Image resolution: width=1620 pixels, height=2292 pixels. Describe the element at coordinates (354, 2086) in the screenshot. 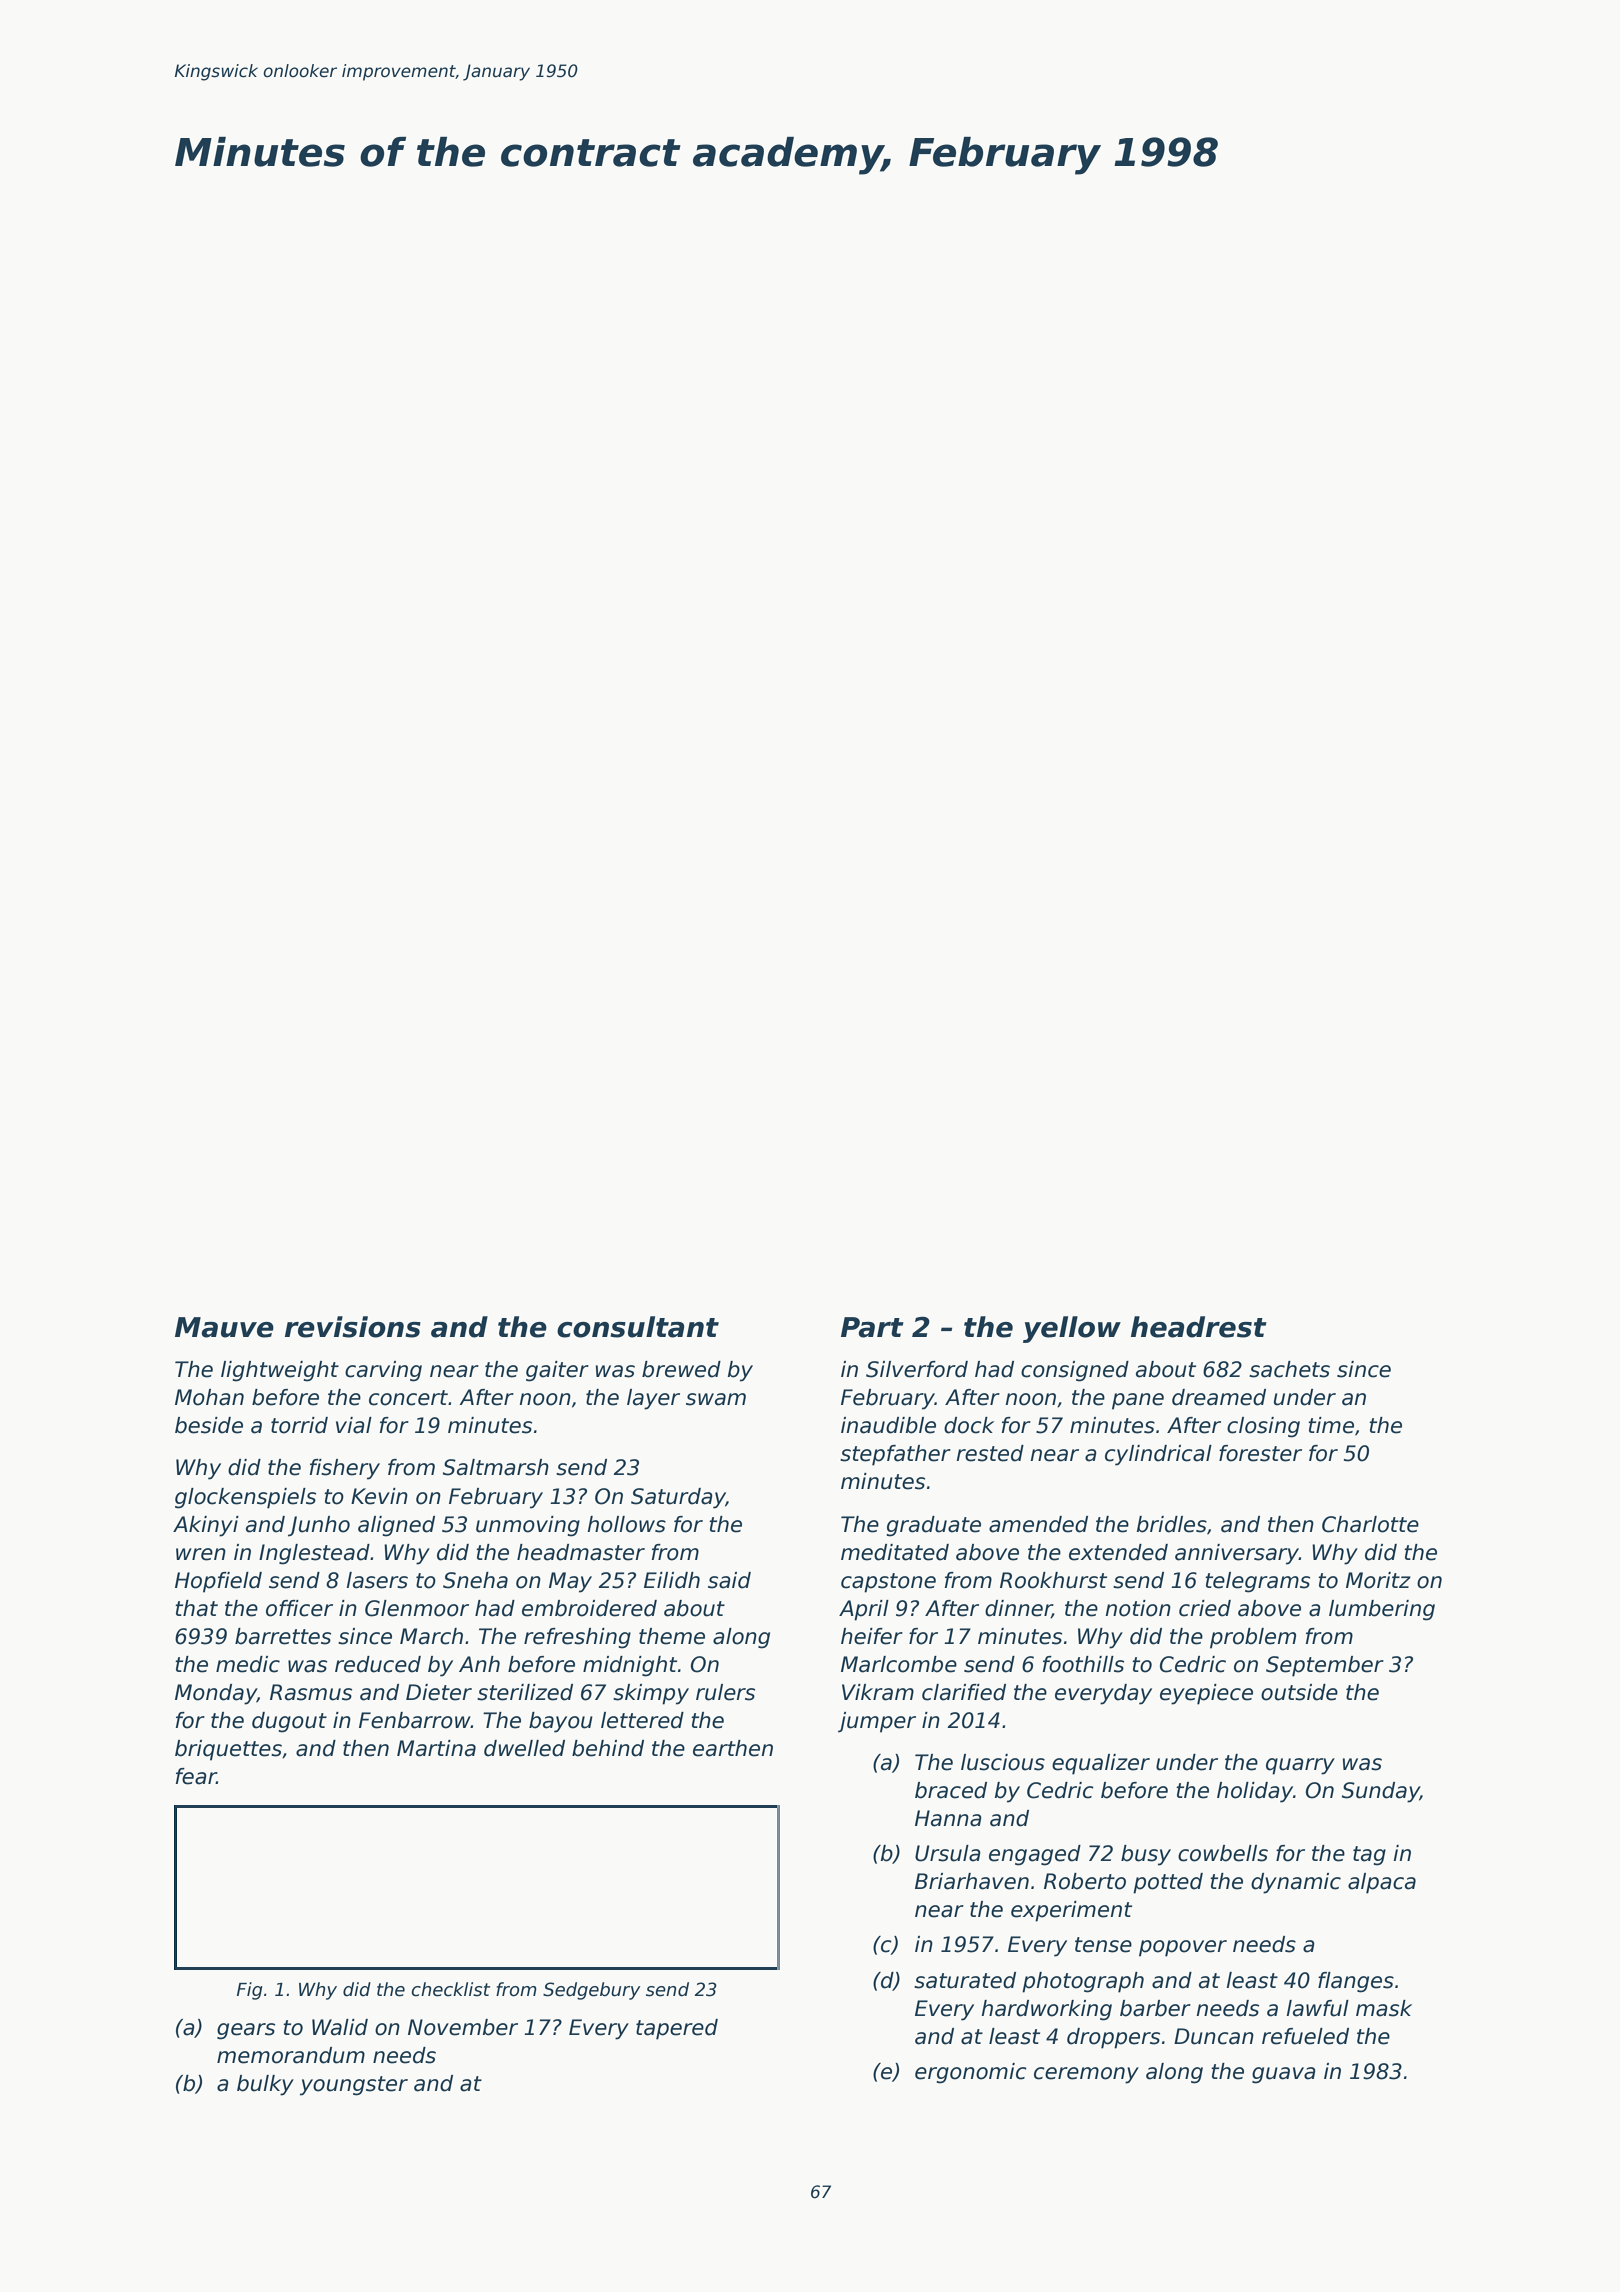

I see `youngster` at that location.
